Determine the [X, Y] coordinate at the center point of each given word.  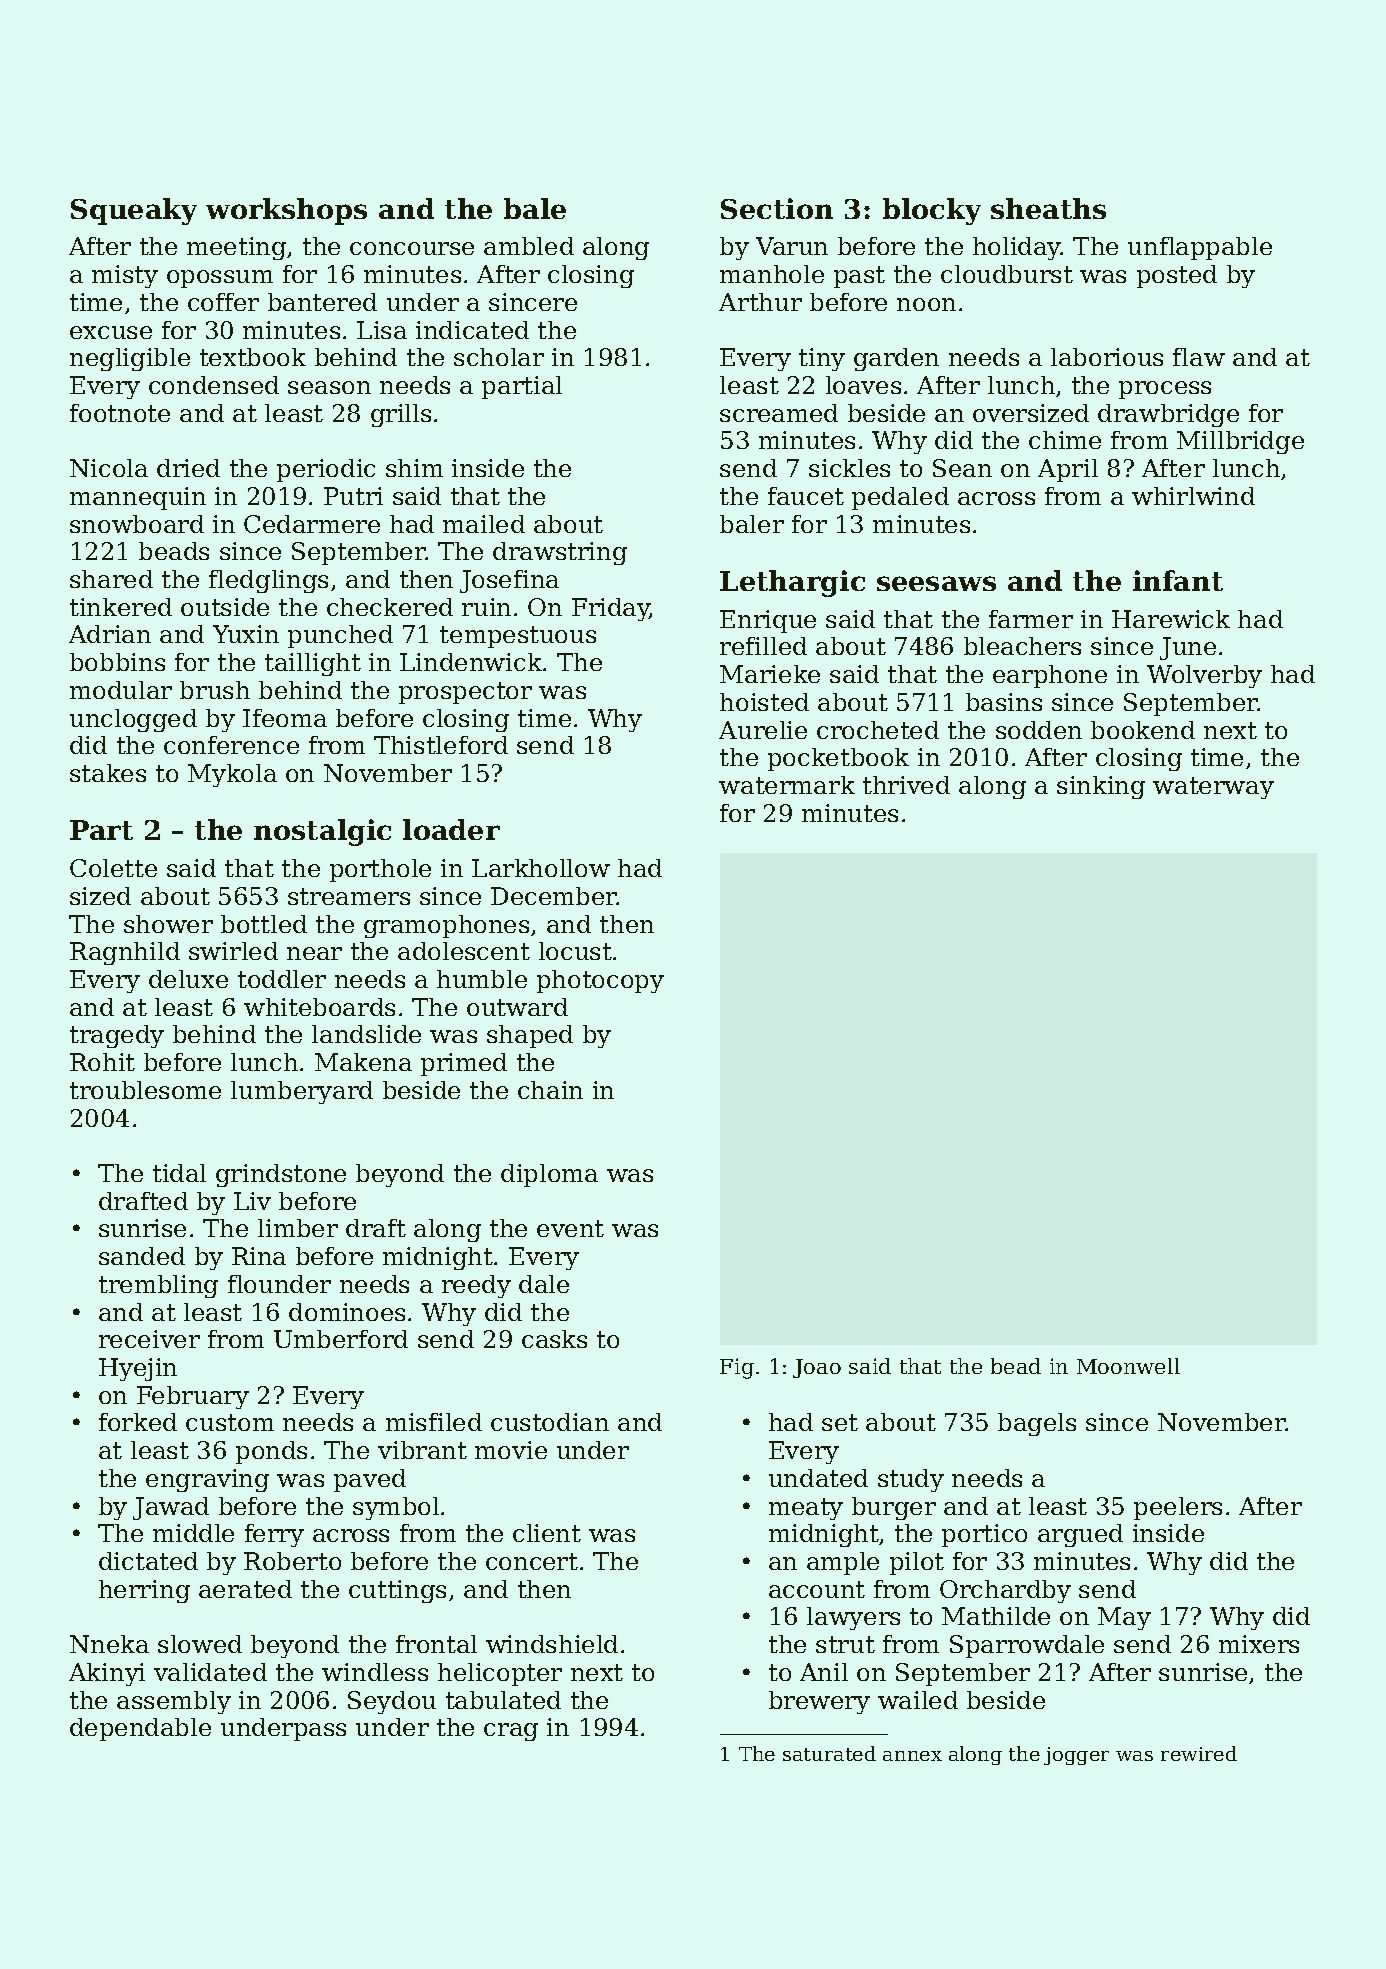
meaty [806, 1509]
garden [896, 359]
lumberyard [302, 1092]
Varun [792, 246]
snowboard [137, 524]
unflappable [1200, 248]
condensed [214, 385]
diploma [549, 1175]
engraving [207, 1480]
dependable [140, 1729]
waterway [1213, 788]
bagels [1037, 1424]
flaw [1199, 357]
